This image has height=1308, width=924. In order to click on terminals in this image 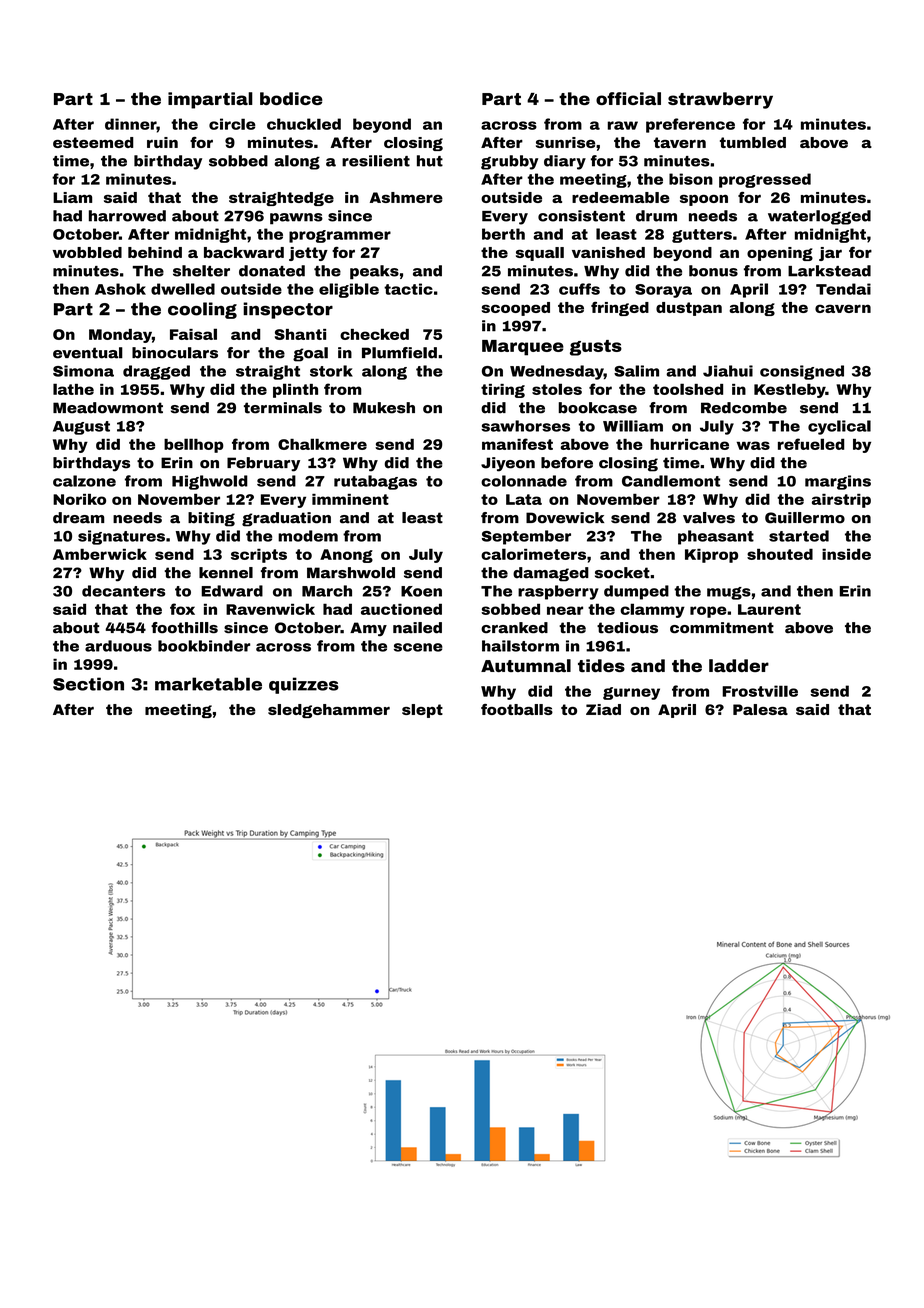, I will do `click(283, 408)`.
